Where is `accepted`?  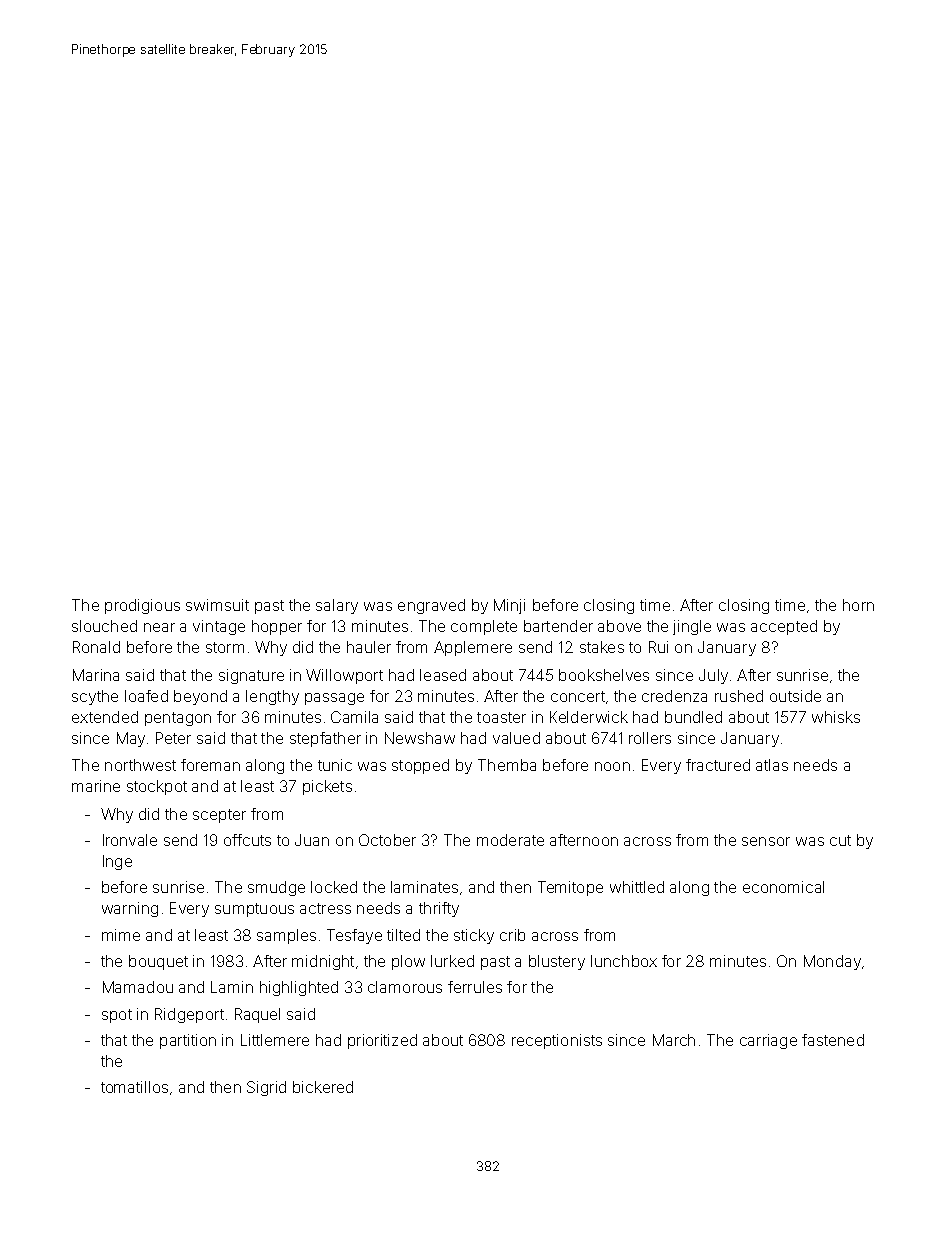 accepted is located at coordinates (784, 627).
